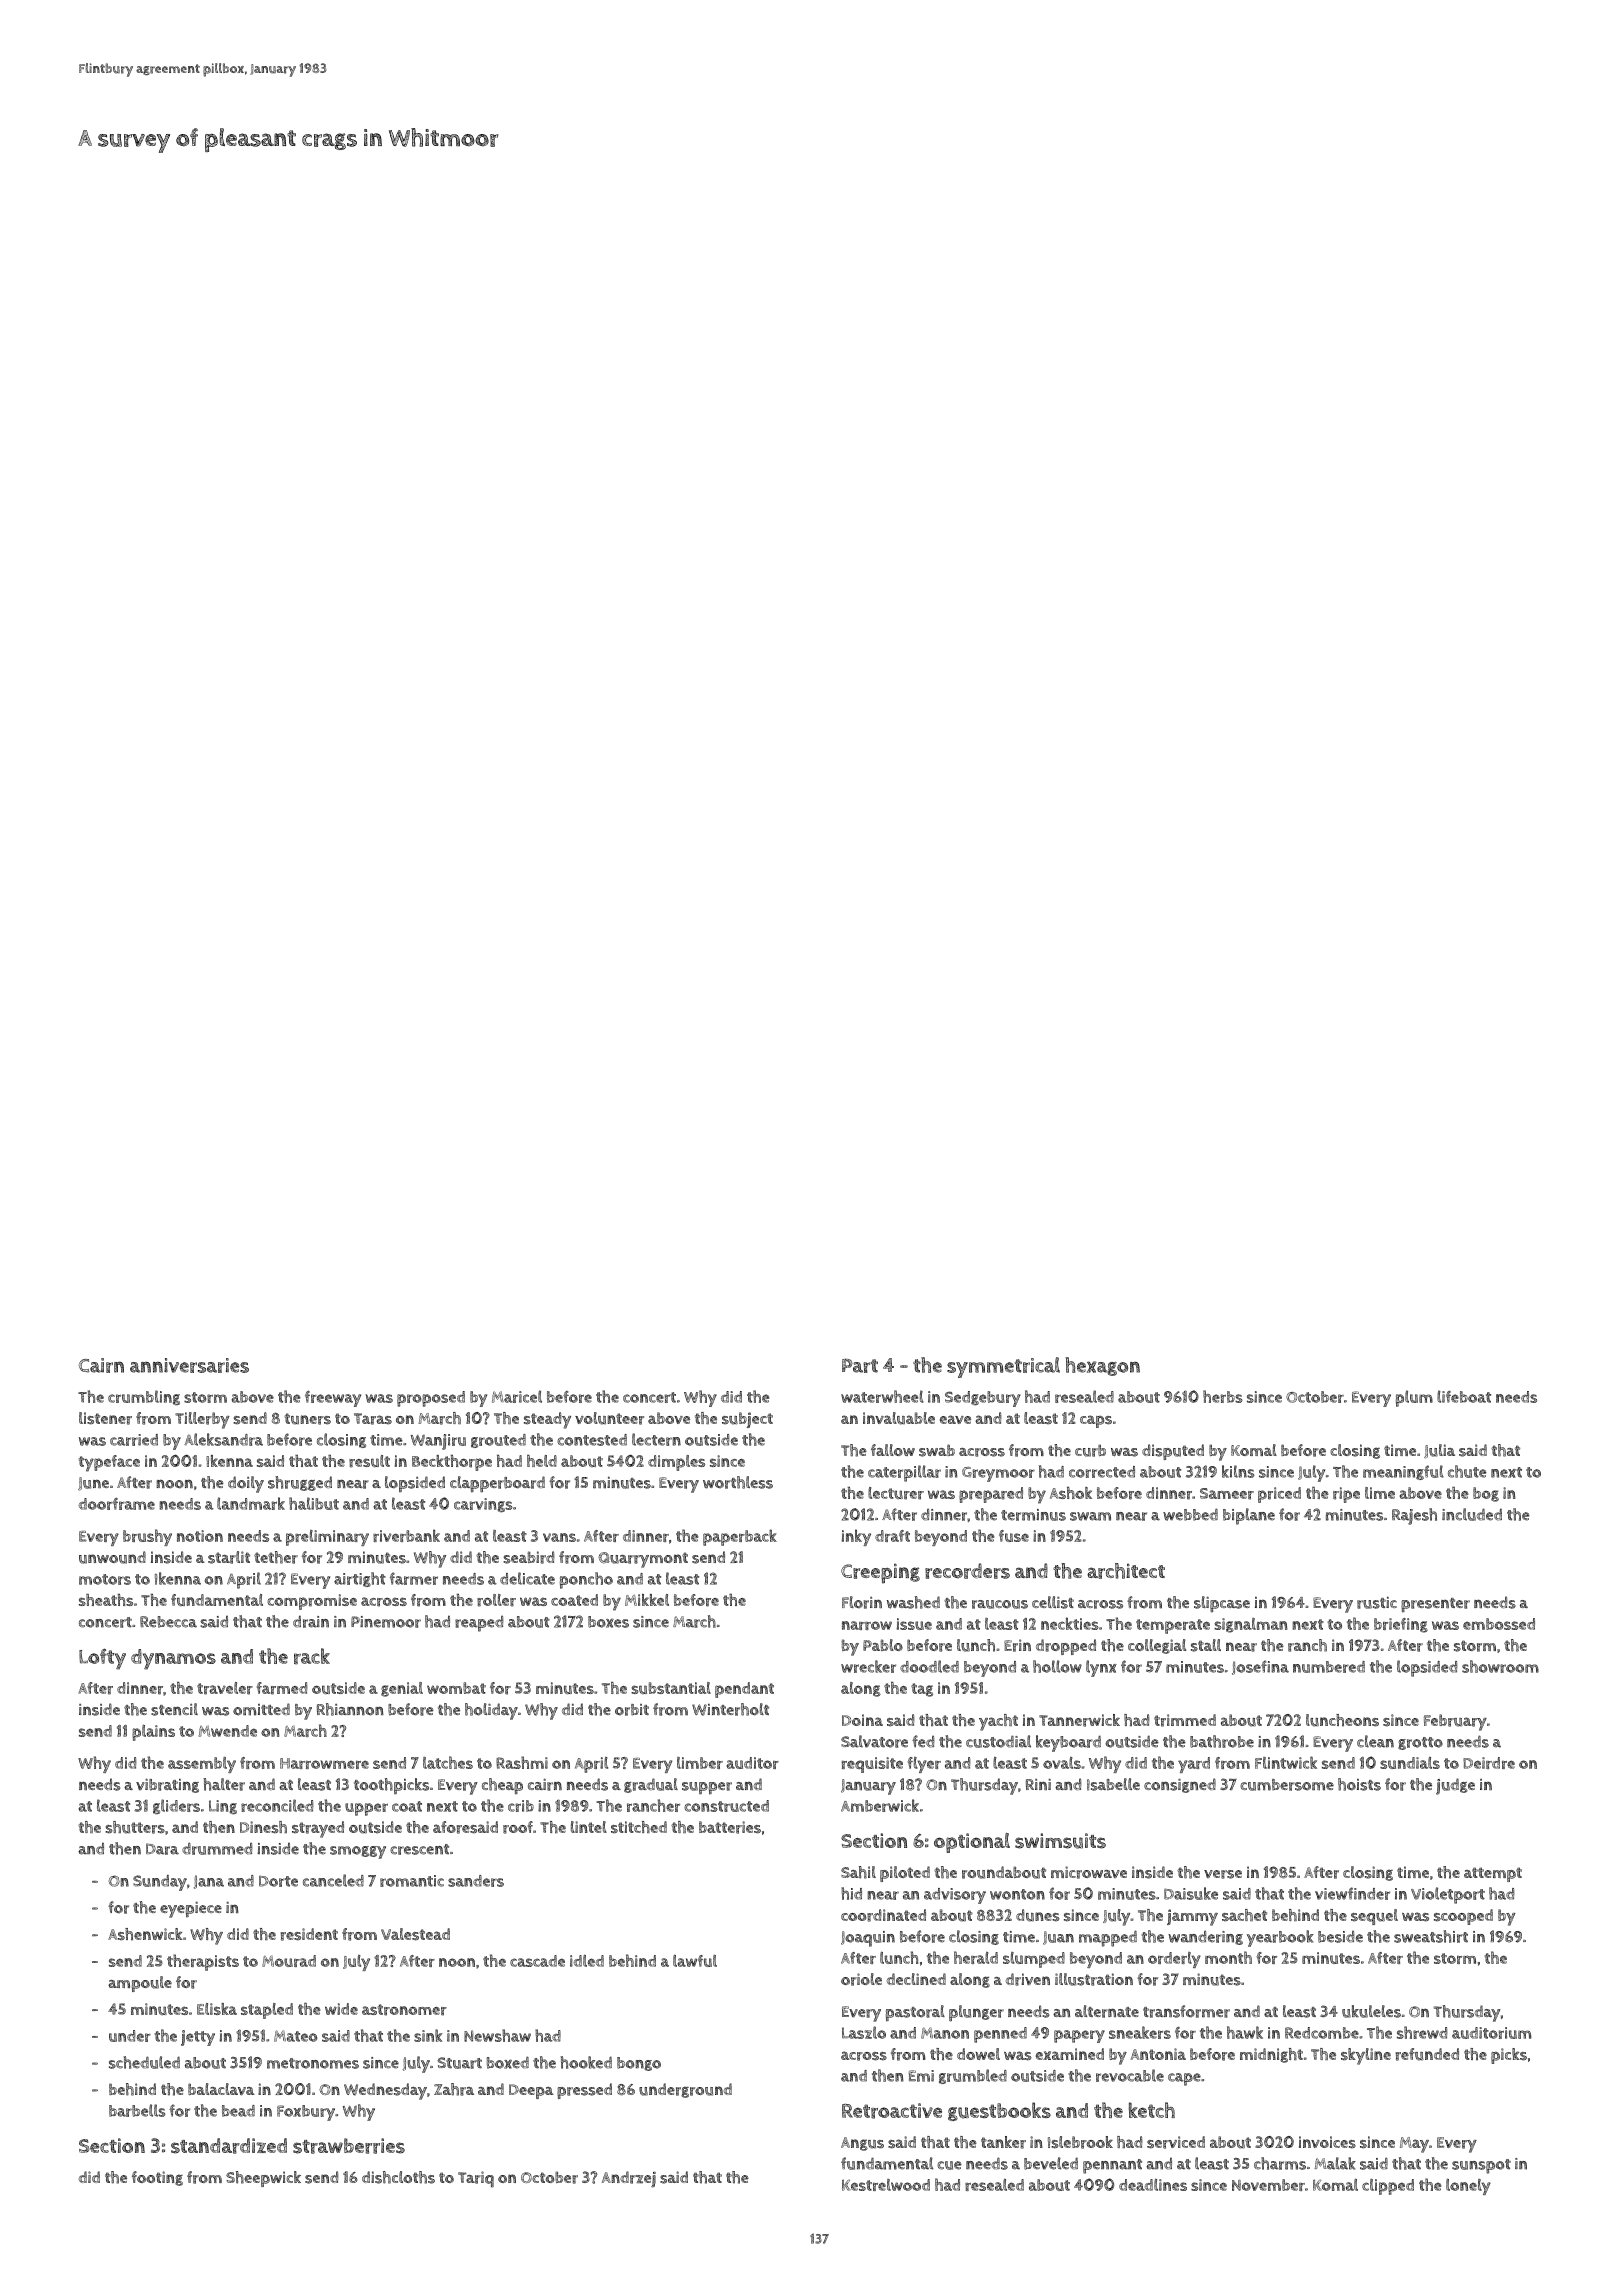 The image size is (1620, 2292). I want to click on freeway, so click(333, 1399).
